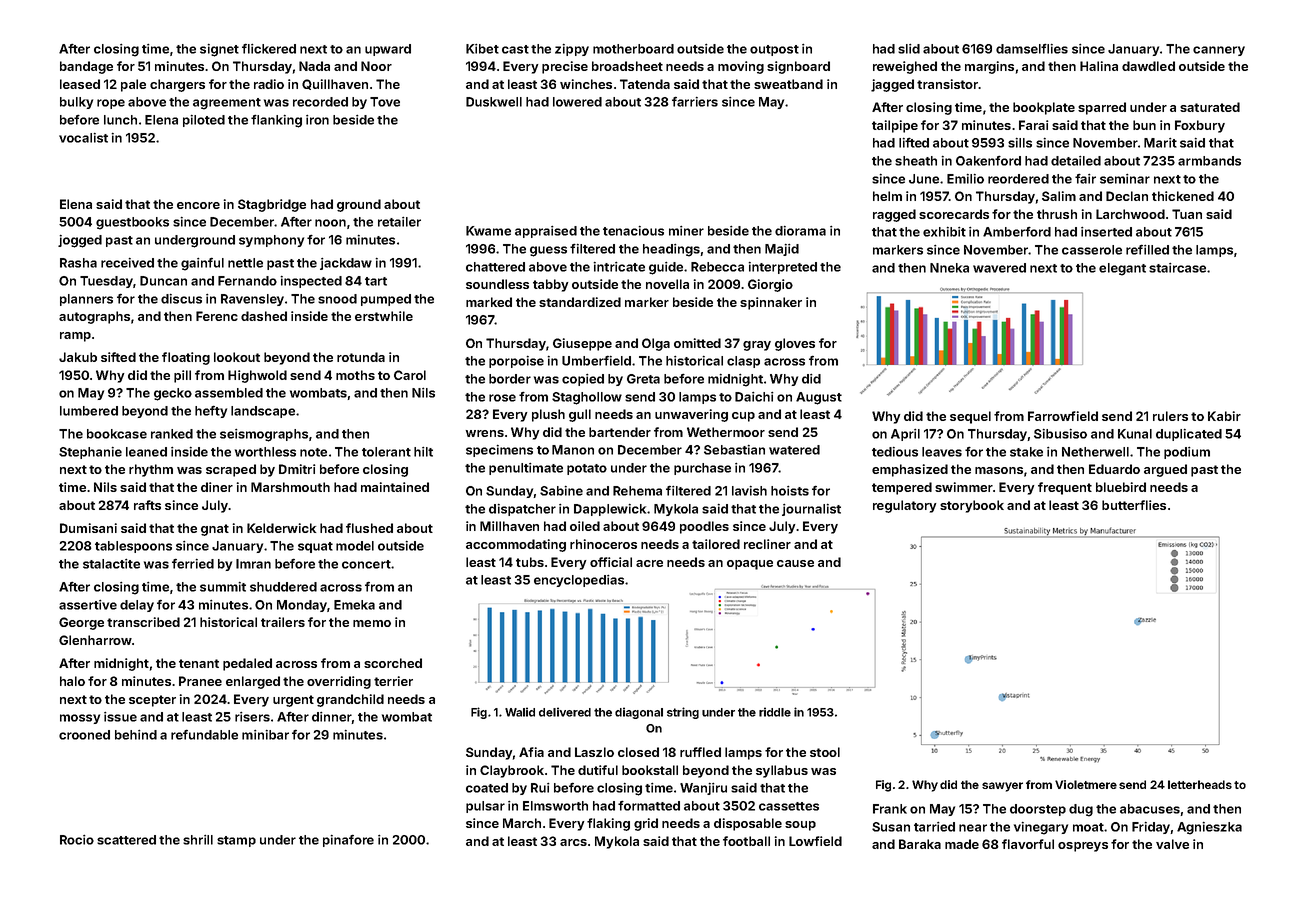  I want to click on Farrowfield, so click(1063, 416).
